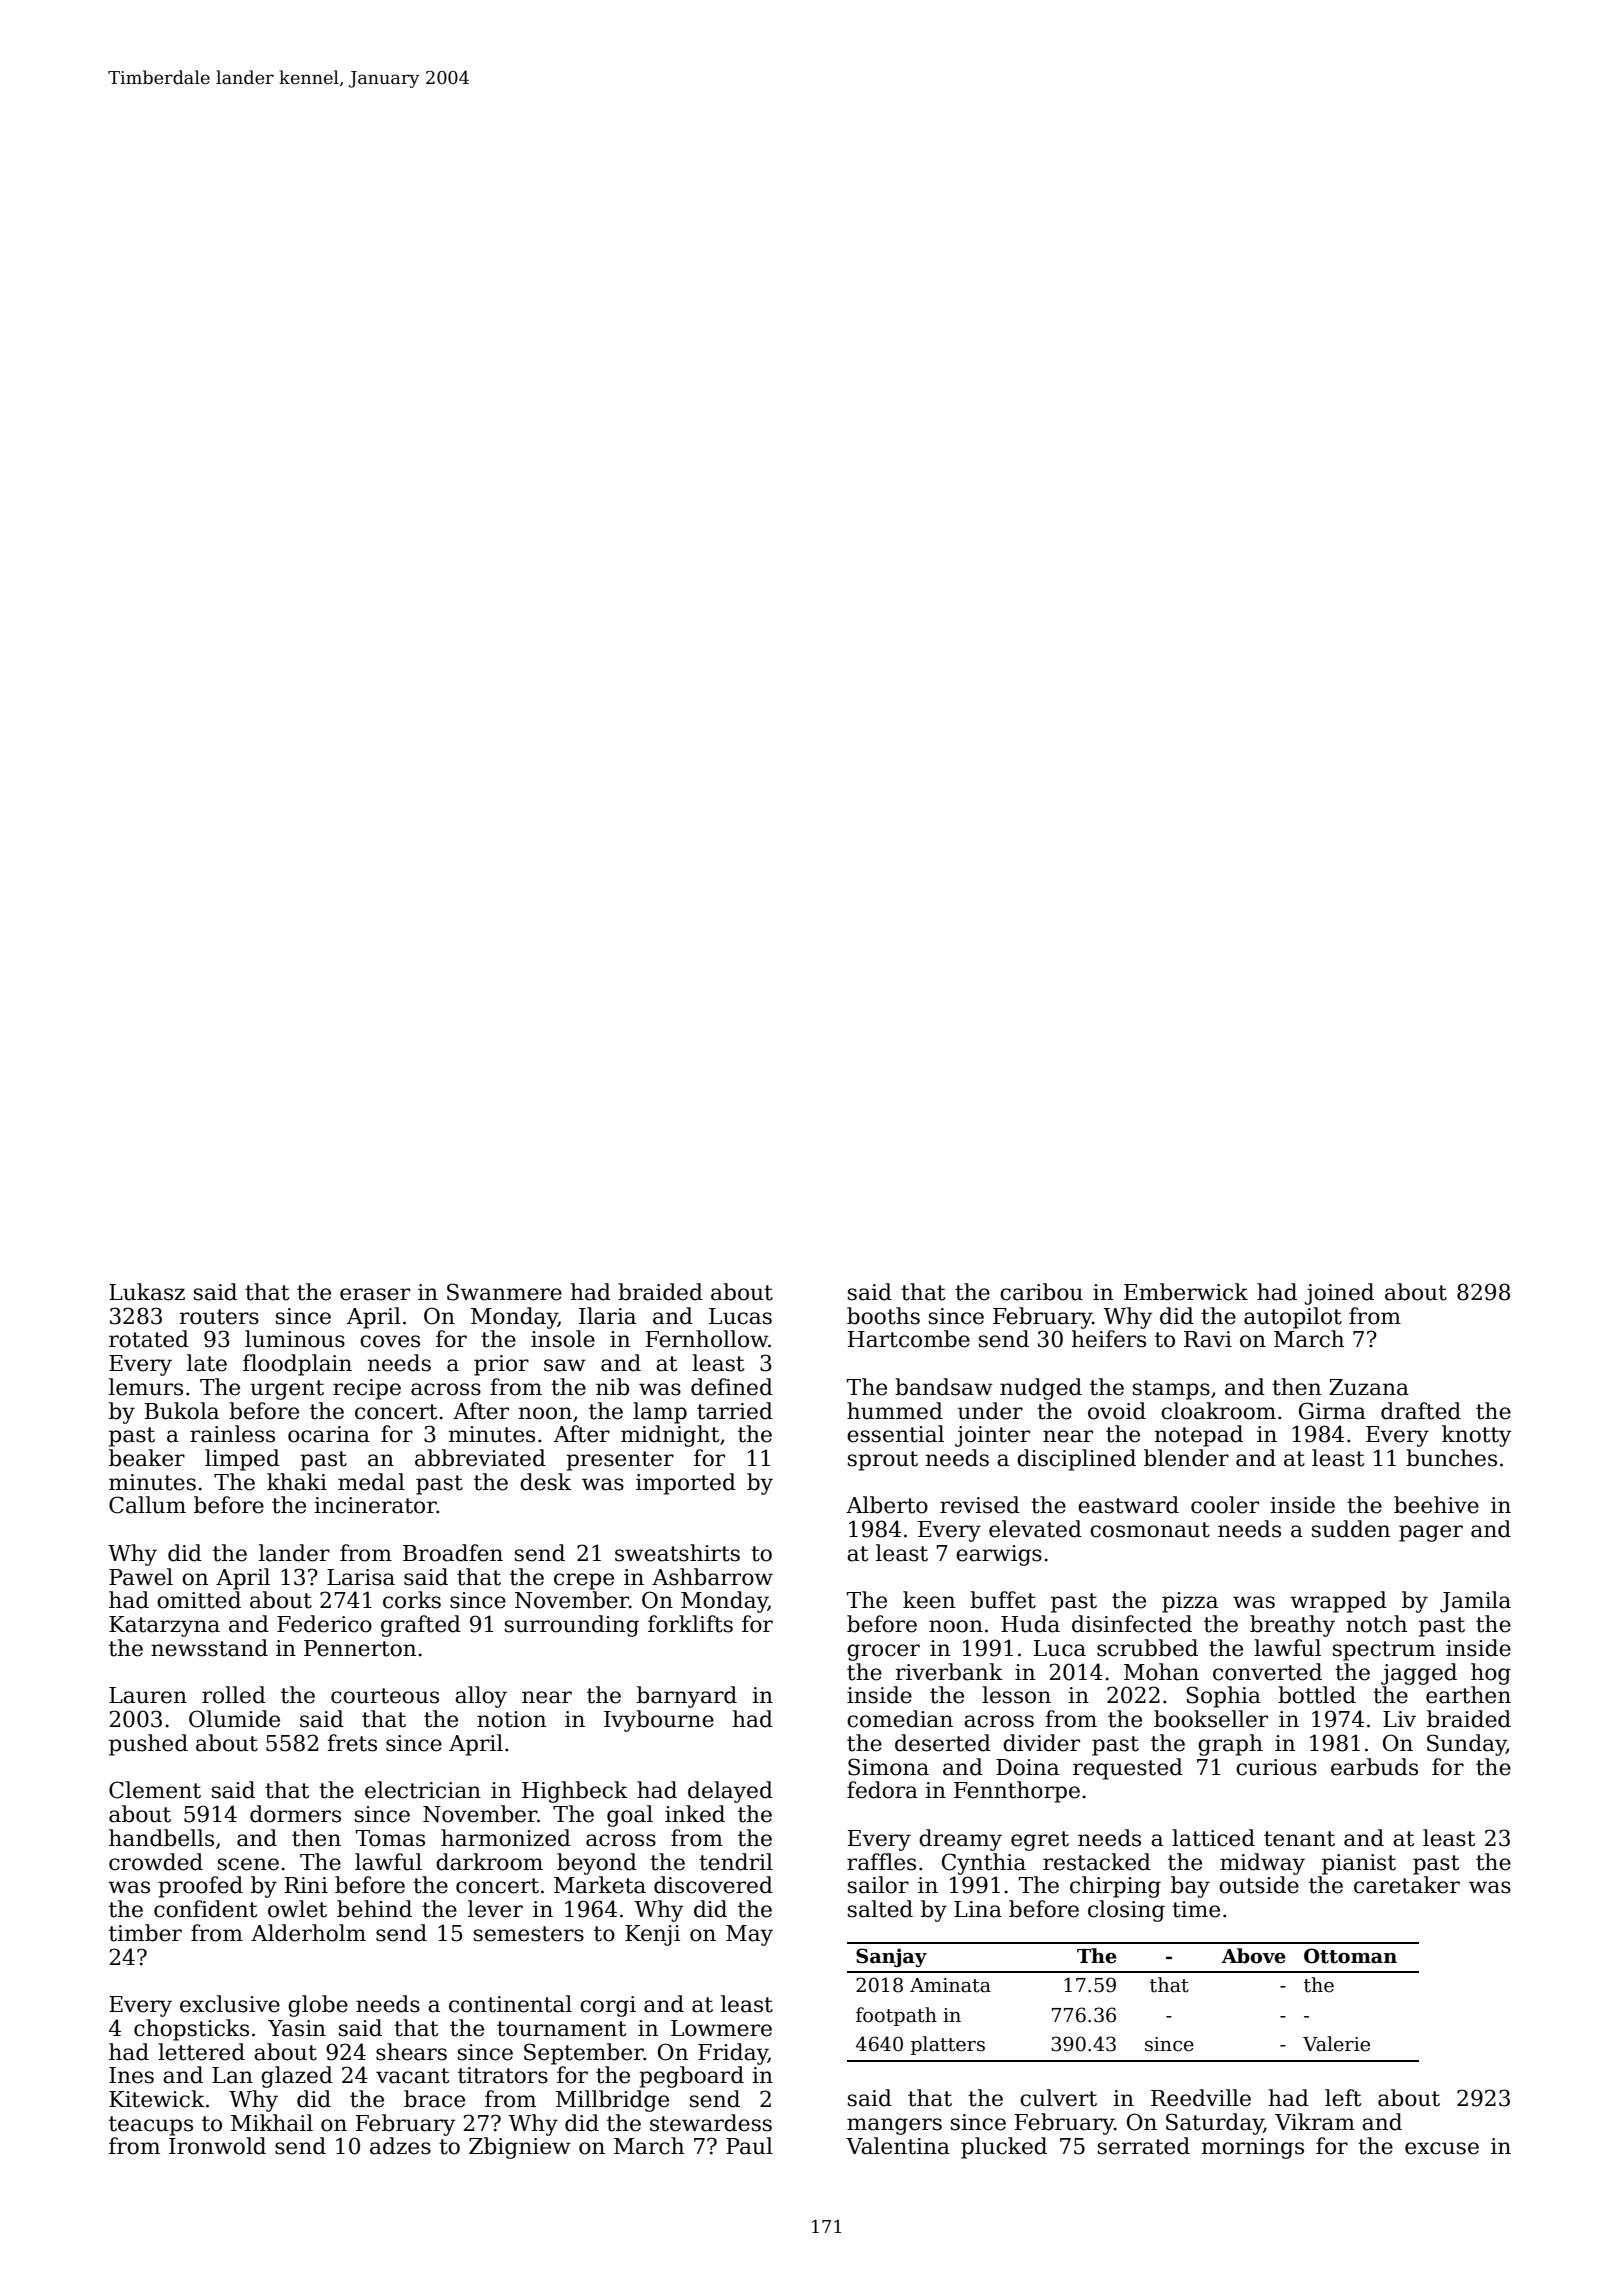  What do you see at coordinates (883, 1316) in the screenshot?
I see `booths` at bounding box center [883, 1316].
